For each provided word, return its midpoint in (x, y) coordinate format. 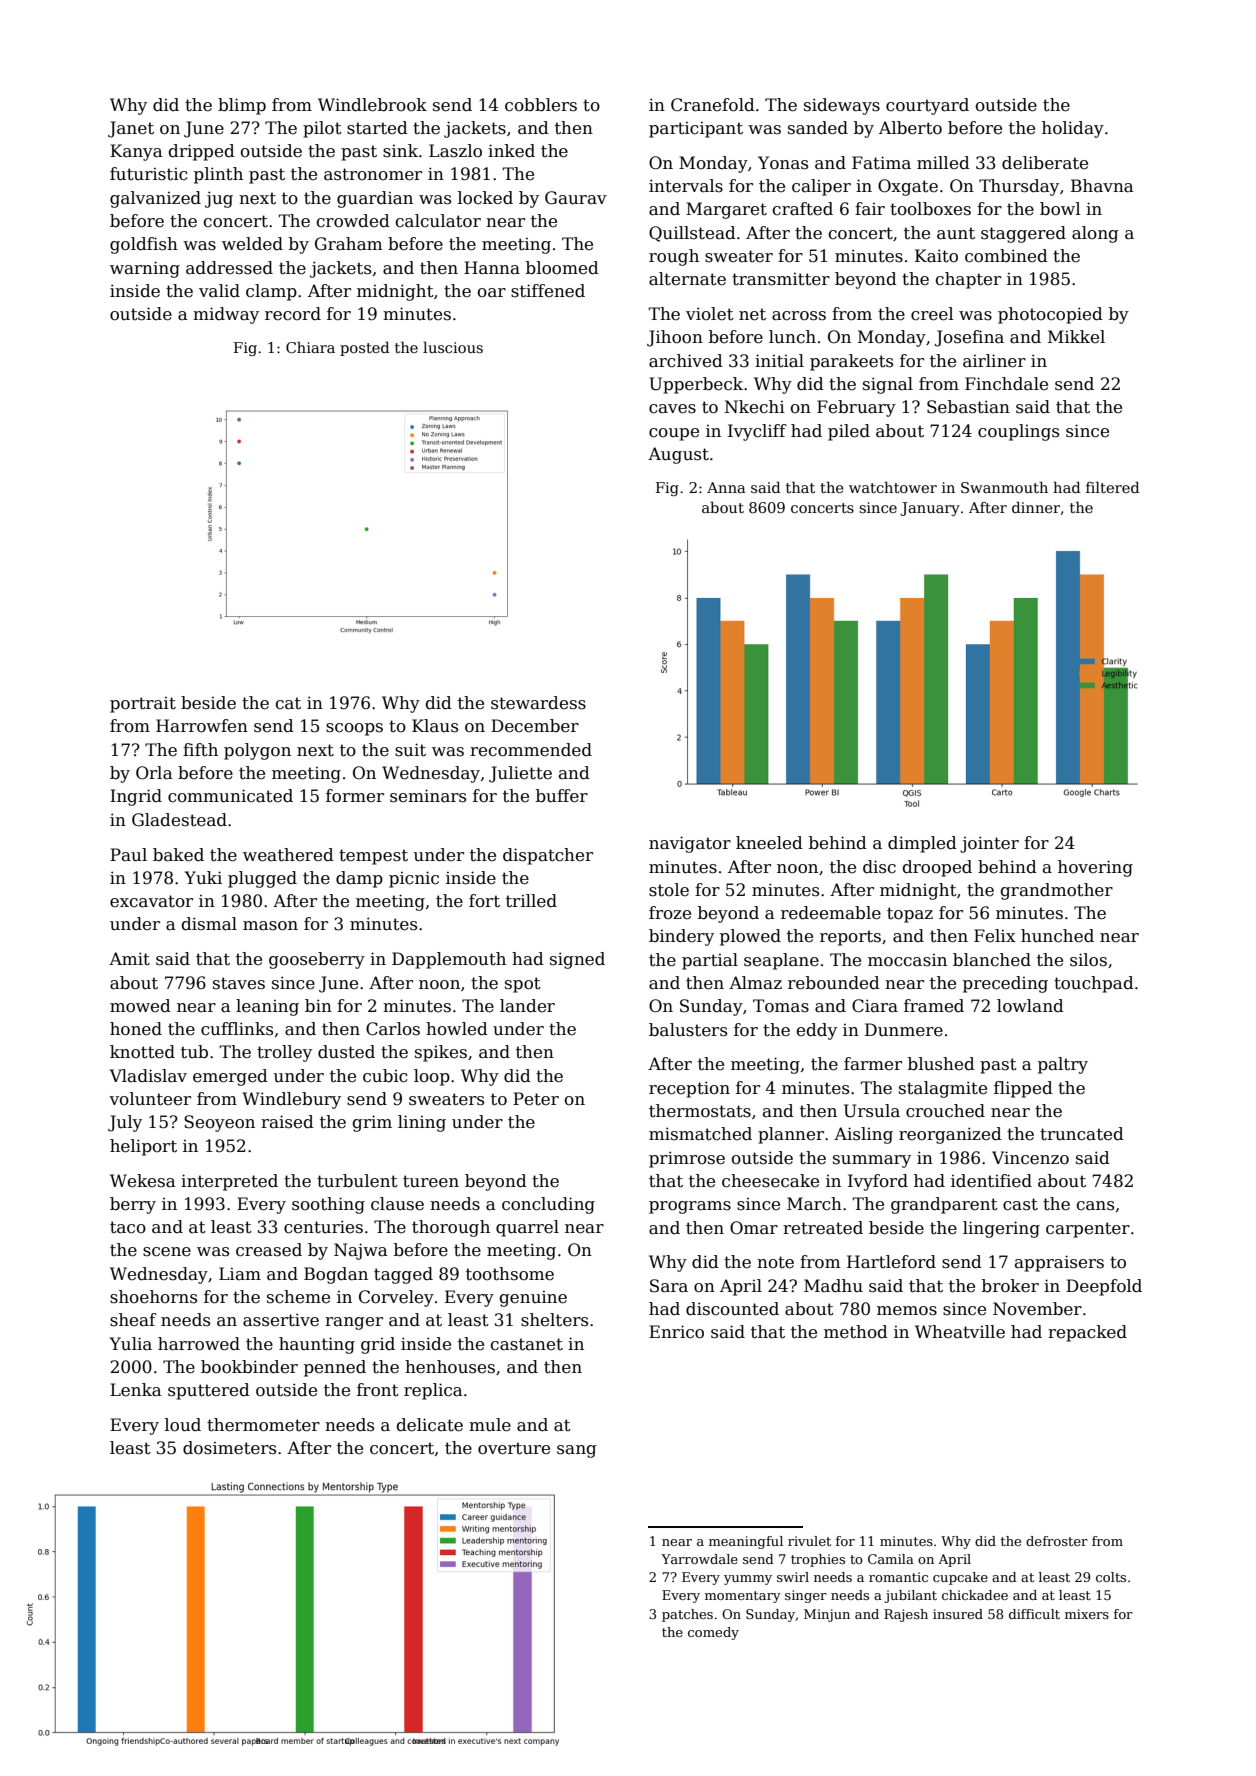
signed (577, 960)
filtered (1113, 487)
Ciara (875, 1006)
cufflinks (237, 1029)
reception (689, 1089)
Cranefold (713, 105)
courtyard (927, 106)
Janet (131, 129)
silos (1088, 960)
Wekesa (143, 1181)
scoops (354, 729)
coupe (674, 434)
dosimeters (229, 1448)
